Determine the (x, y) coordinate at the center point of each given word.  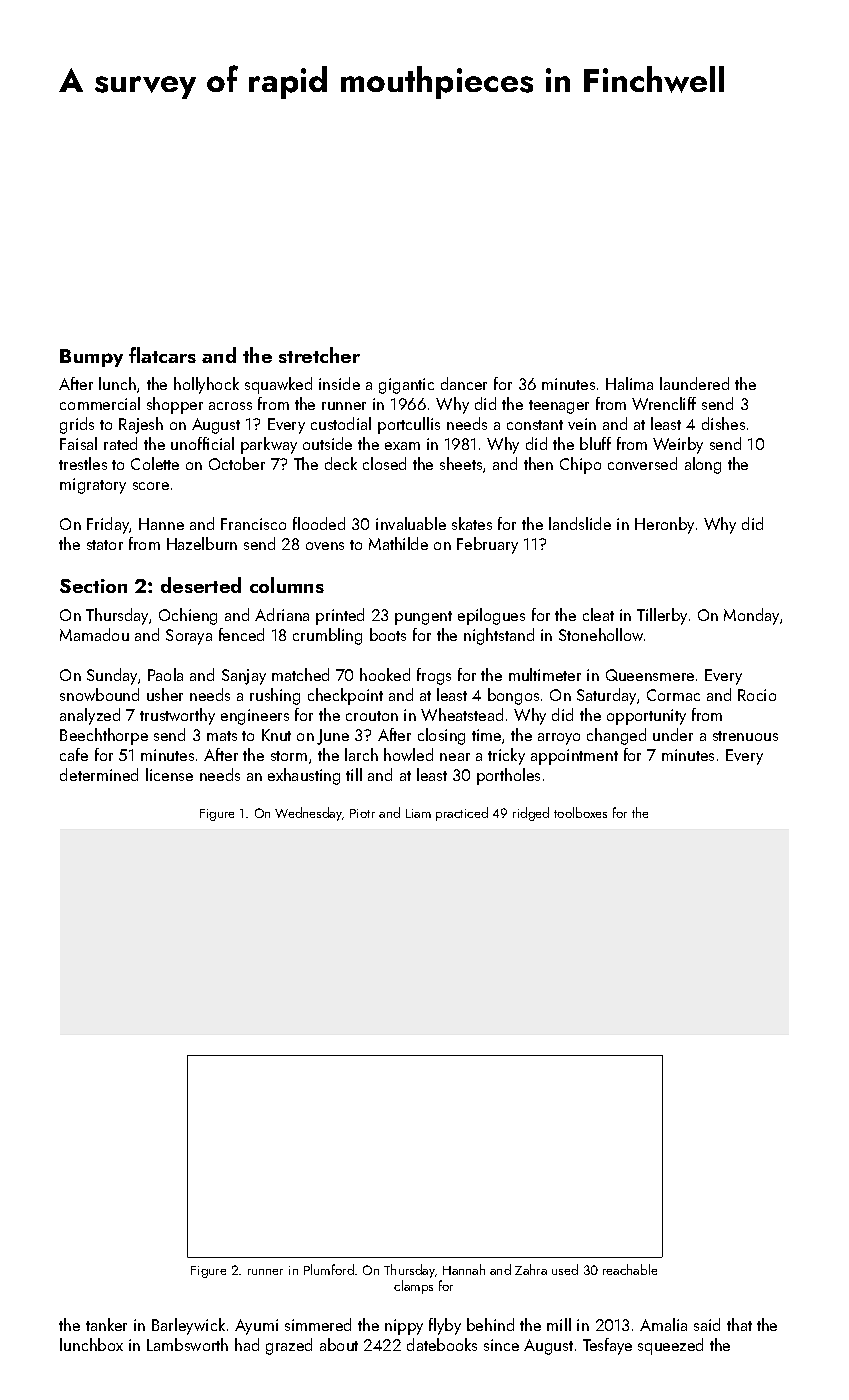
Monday (751, 616)
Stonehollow (601, 634)
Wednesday (308, 814)
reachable (630, 1269)
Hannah (464, 1269)
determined (99, 774)
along (703, 465)
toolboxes (580, 812)
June (333, 737)
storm (289, 756)
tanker (106, 1324)
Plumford (329, 1269)
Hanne (161, 524)
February (487, 545)
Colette (155, 463)
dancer (464, 383)
